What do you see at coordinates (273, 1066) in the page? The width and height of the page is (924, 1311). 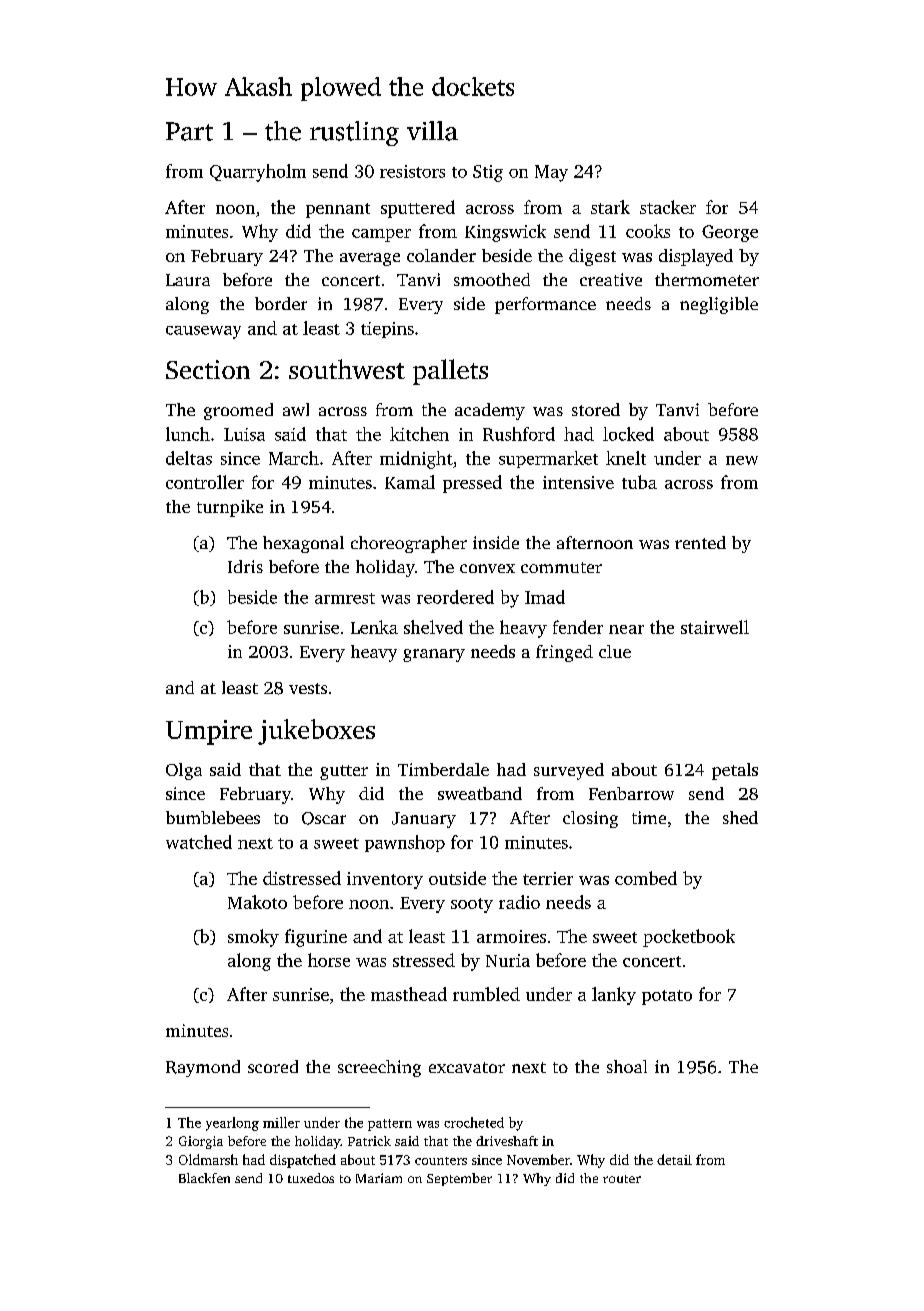 I see `scored` at bounding box center [273, 1066].
